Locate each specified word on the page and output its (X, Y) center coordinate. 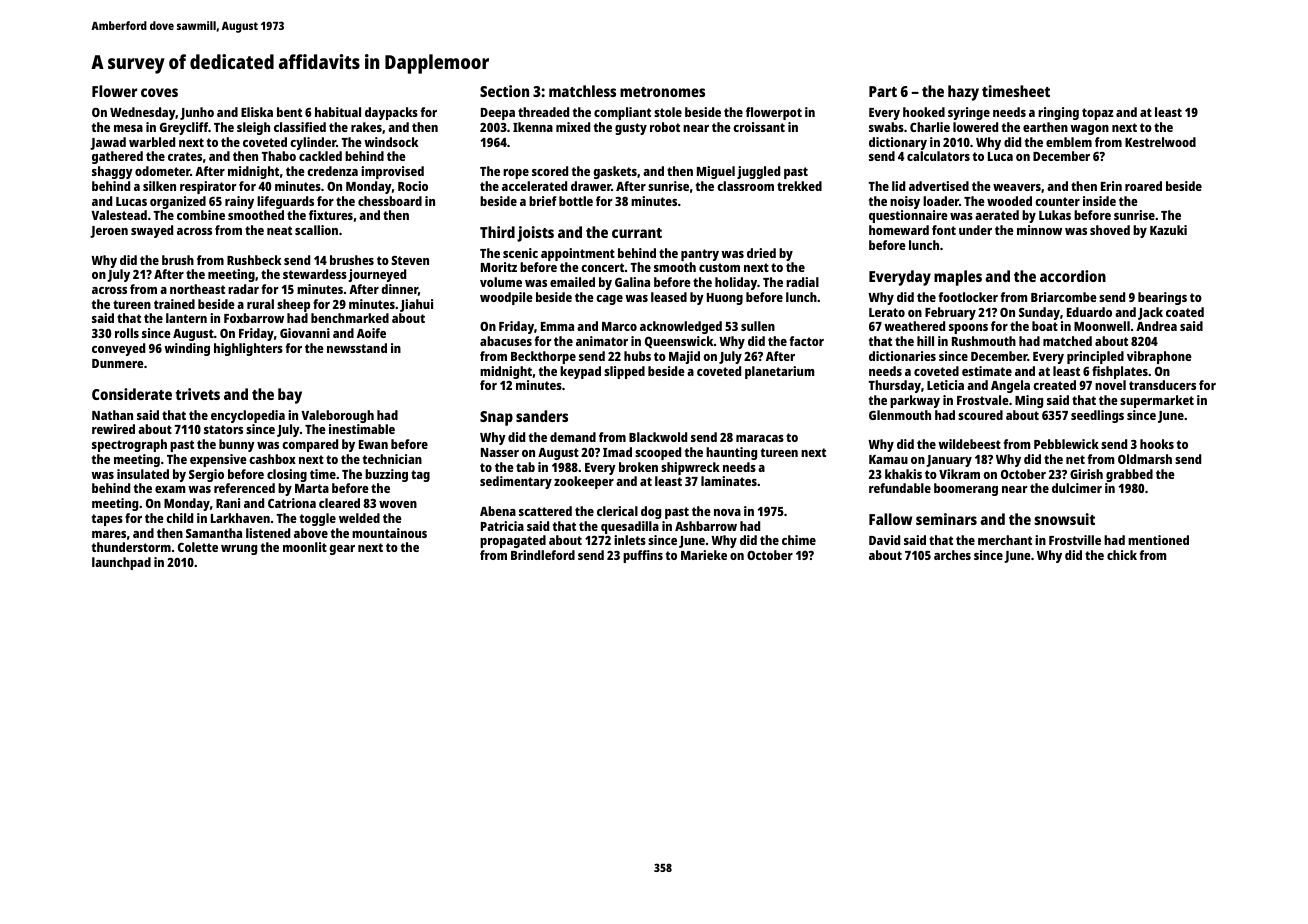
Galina (632, 282)
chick (1122, 555)
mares (109, 534)
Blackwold (658, 437)
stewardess (315, 274)
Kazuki (1168, 230)
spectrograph (129, 445)
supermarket (1157, 401)
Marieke (704, 555)
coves (159, 92)
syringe (969, 113)
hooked (924, 112)
